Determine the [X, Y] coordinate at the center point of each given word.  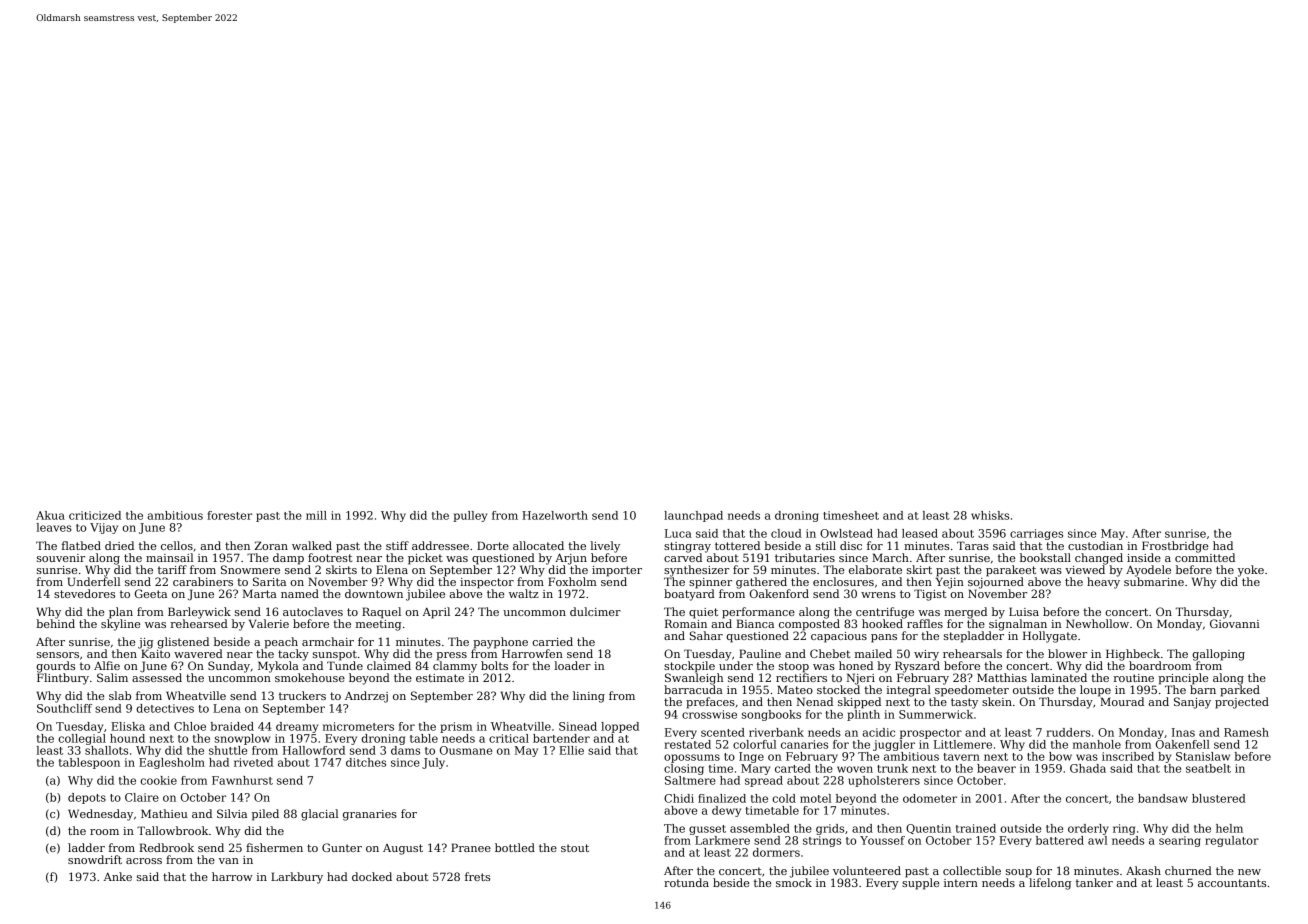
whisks [990, 515]
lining [589, 697]
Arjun [571, 559]
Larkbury [297, 878]
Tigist [930, 595]
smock [794, 882]
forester [229, 515]
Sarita [269, 581]
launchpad [693, 516]
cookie [158, 780]
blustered [1219, 798]
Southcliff [64, 708]
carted [793, 768]
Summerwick [936, 714]
